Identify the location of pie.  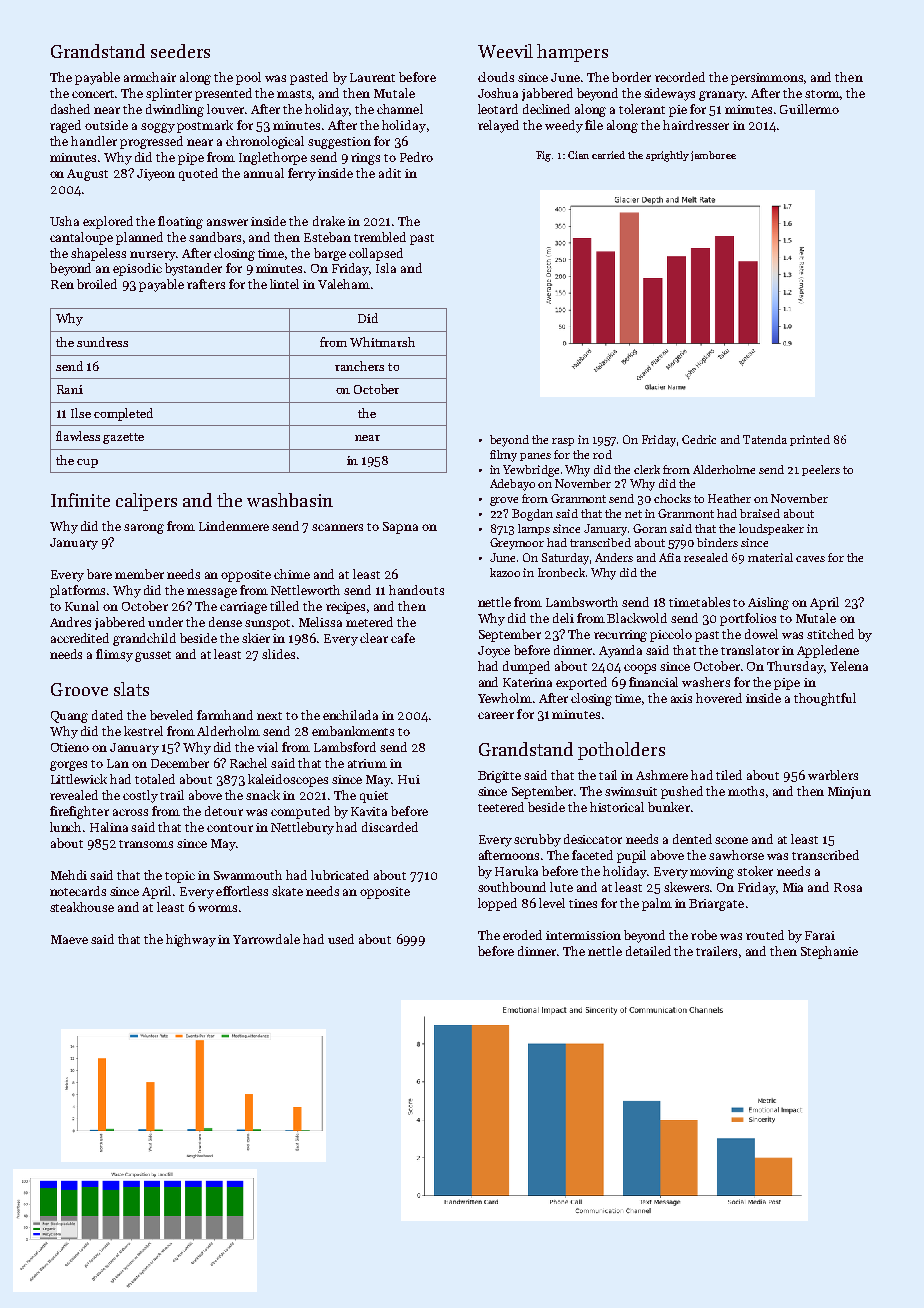
(678, 111).
